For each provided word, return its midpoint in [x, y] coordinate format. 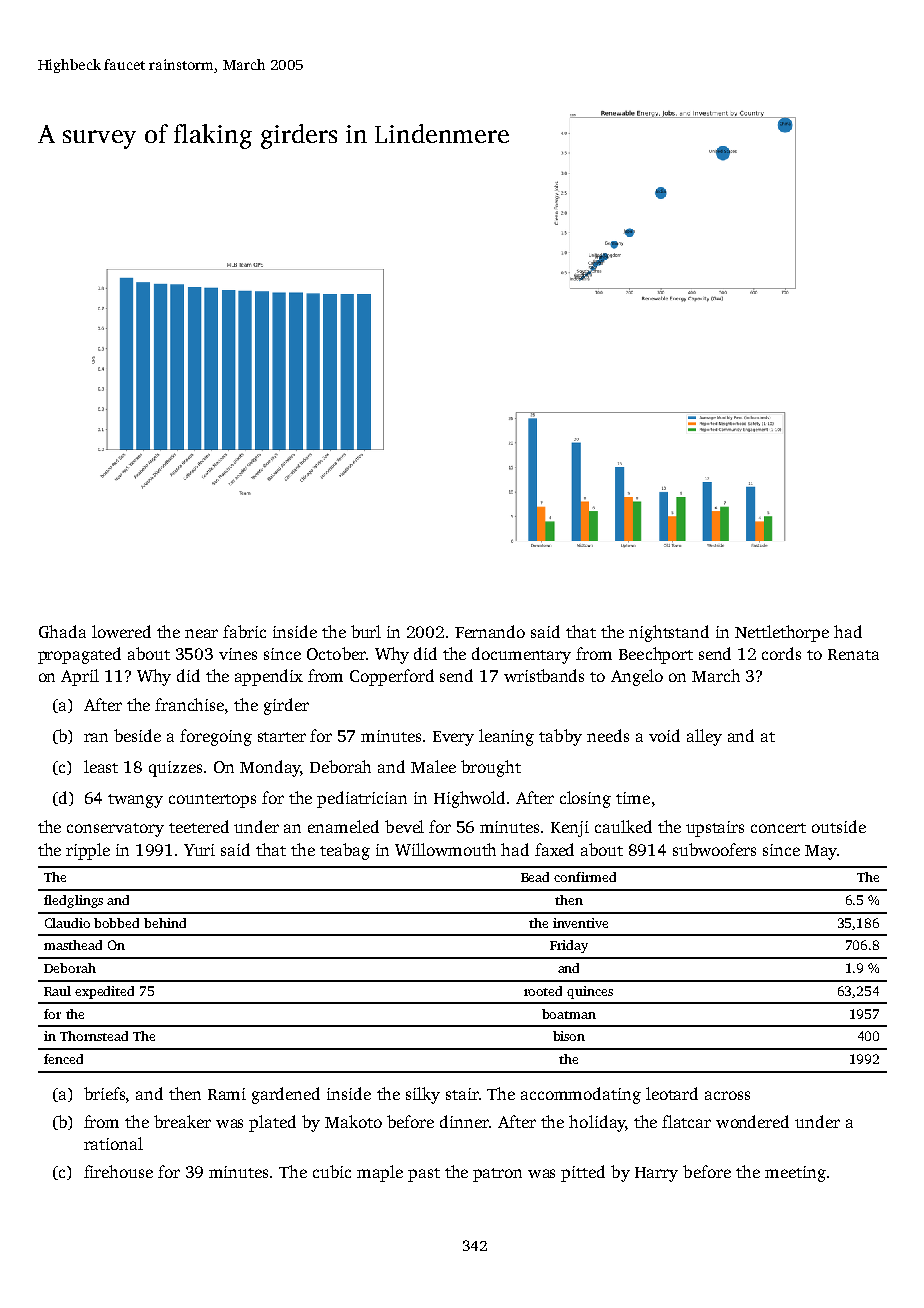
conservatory [115, 830]
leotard [672, 1093]
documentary [521, 655]
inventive [580, 923]
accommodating [581, 1095]
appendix [269, 677]
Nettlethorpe [782, 633]
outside [839, 826]
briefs [104, 1093]
